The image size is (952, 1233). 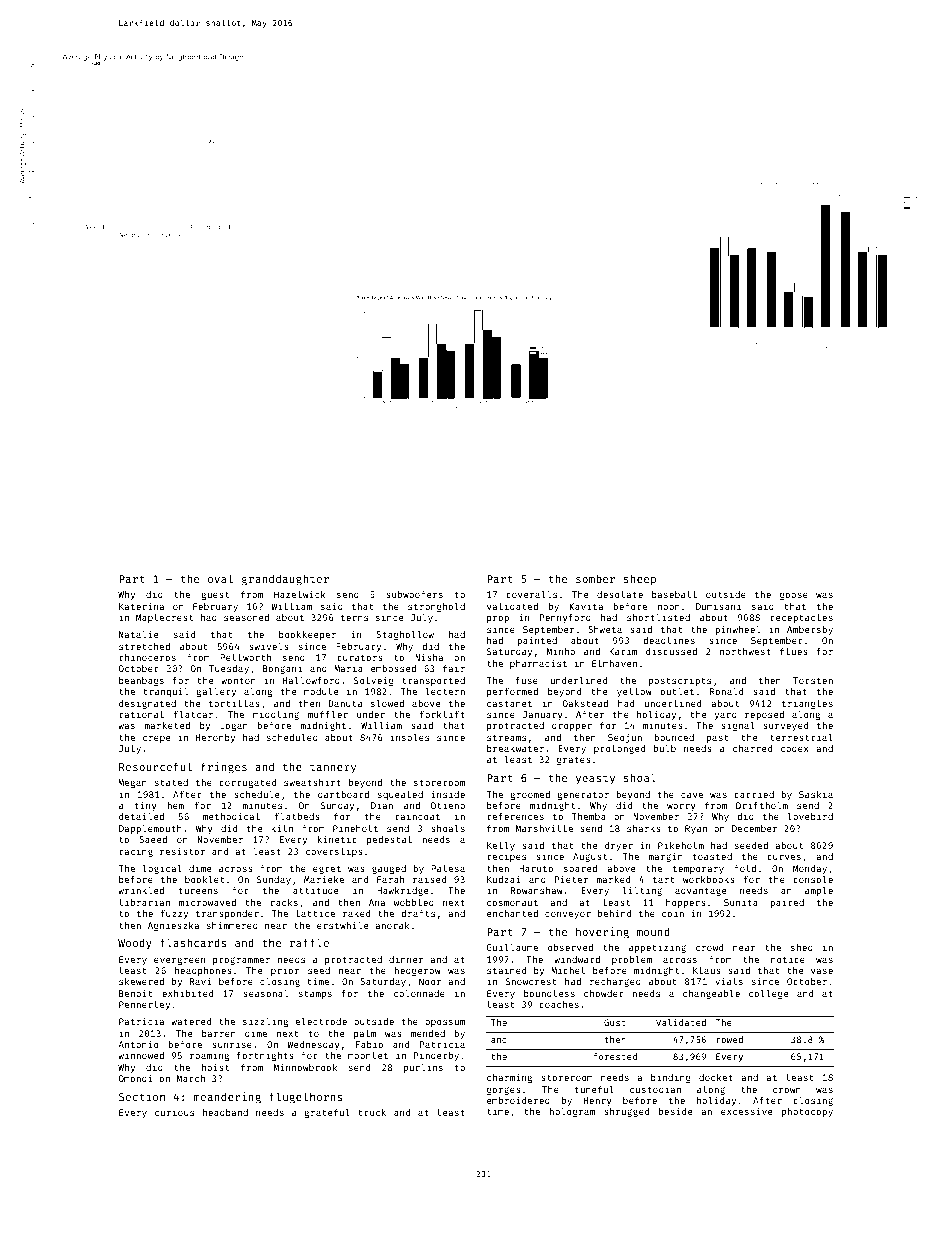 I want to click on booklet, so click(x=205, y=879).
